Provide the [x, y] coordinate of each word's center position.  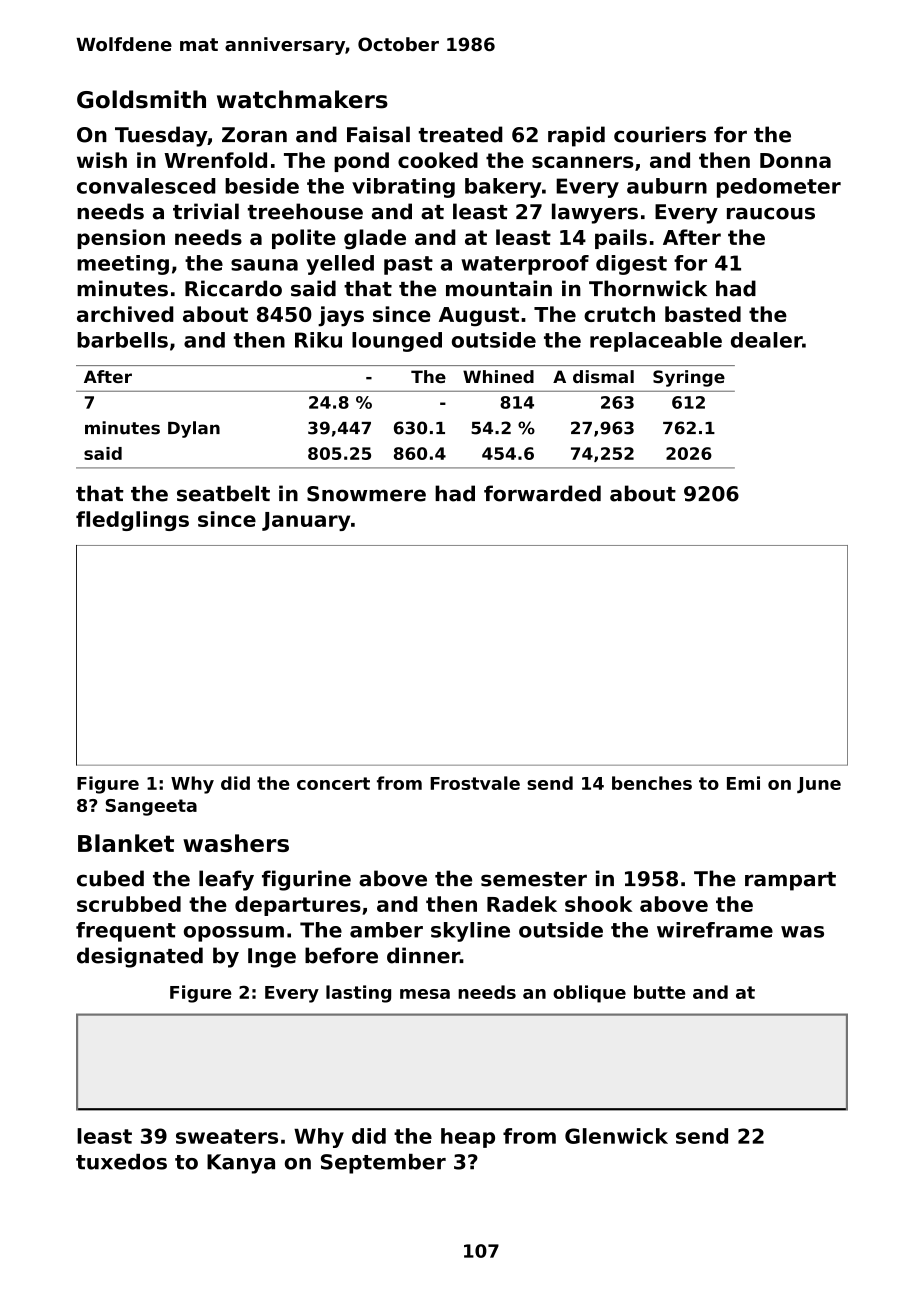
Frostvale [475, 783]
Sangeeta [151, 807]
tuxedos [121, 1162]
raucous [771, 213]
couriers [660, 134]
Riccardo [233, 288]
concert [333, 783]
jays [341, 316]
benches [652, 783]
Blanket [126, 843]
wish [102, 160]
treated [461, 134]
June [819, 785]
